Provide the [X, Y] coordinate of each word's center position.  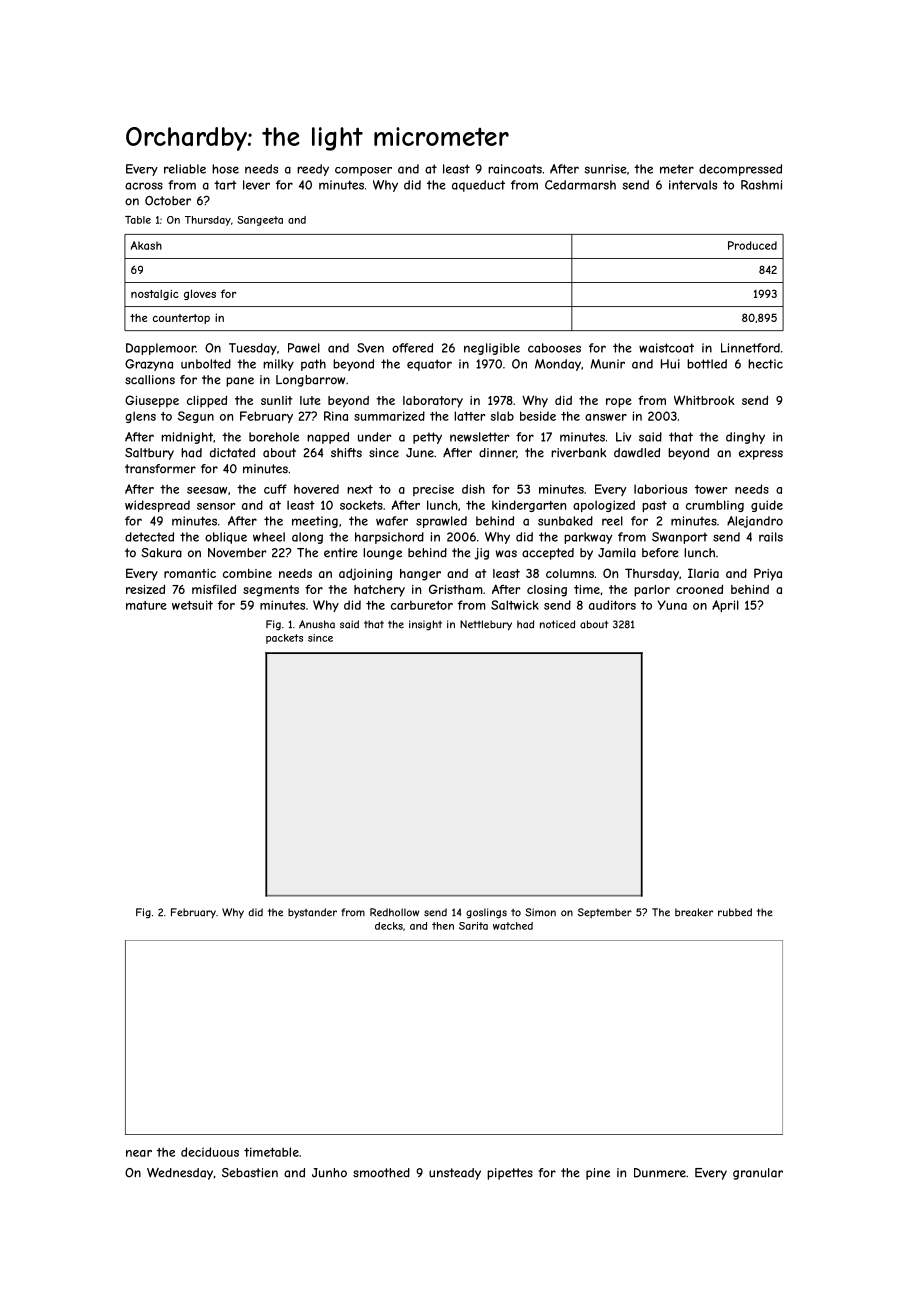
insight [425, 625]
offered [412, 348]
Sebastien [250, 1173]
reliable [185, 169]
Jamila [617, 553]
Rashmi [761, 185]
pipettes [510, 1174]
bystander [312, 913]
